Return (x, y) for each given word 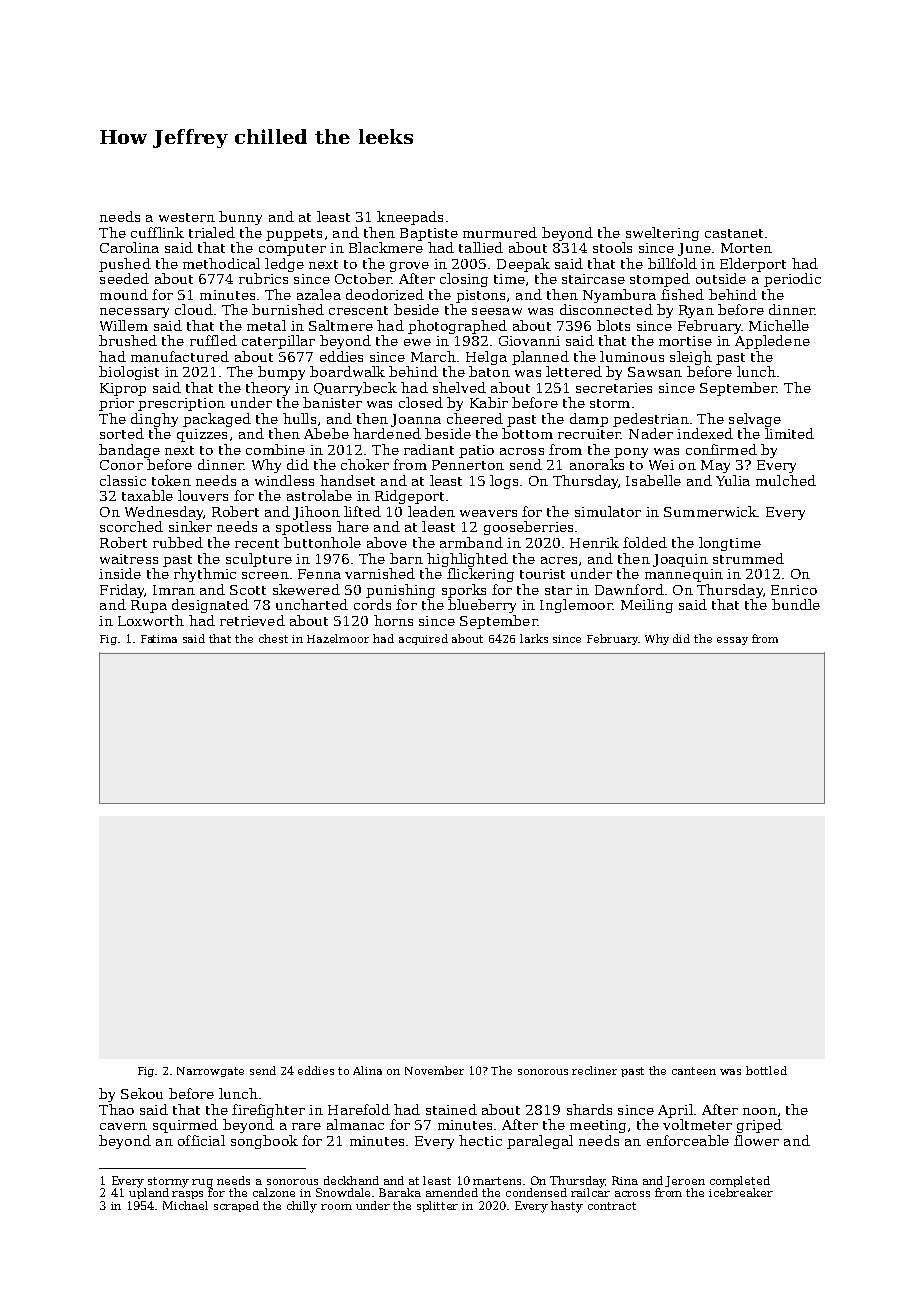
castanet (734, 233)
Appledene (772, 342)
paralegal (540, 1142)
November (434, 1070)
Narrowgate (210, 1072)
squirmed (185, 1126)
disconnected (606, 309)
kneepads (410, 218)
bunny (240, 218)
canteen (694, 1071)
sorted (122, 433)
